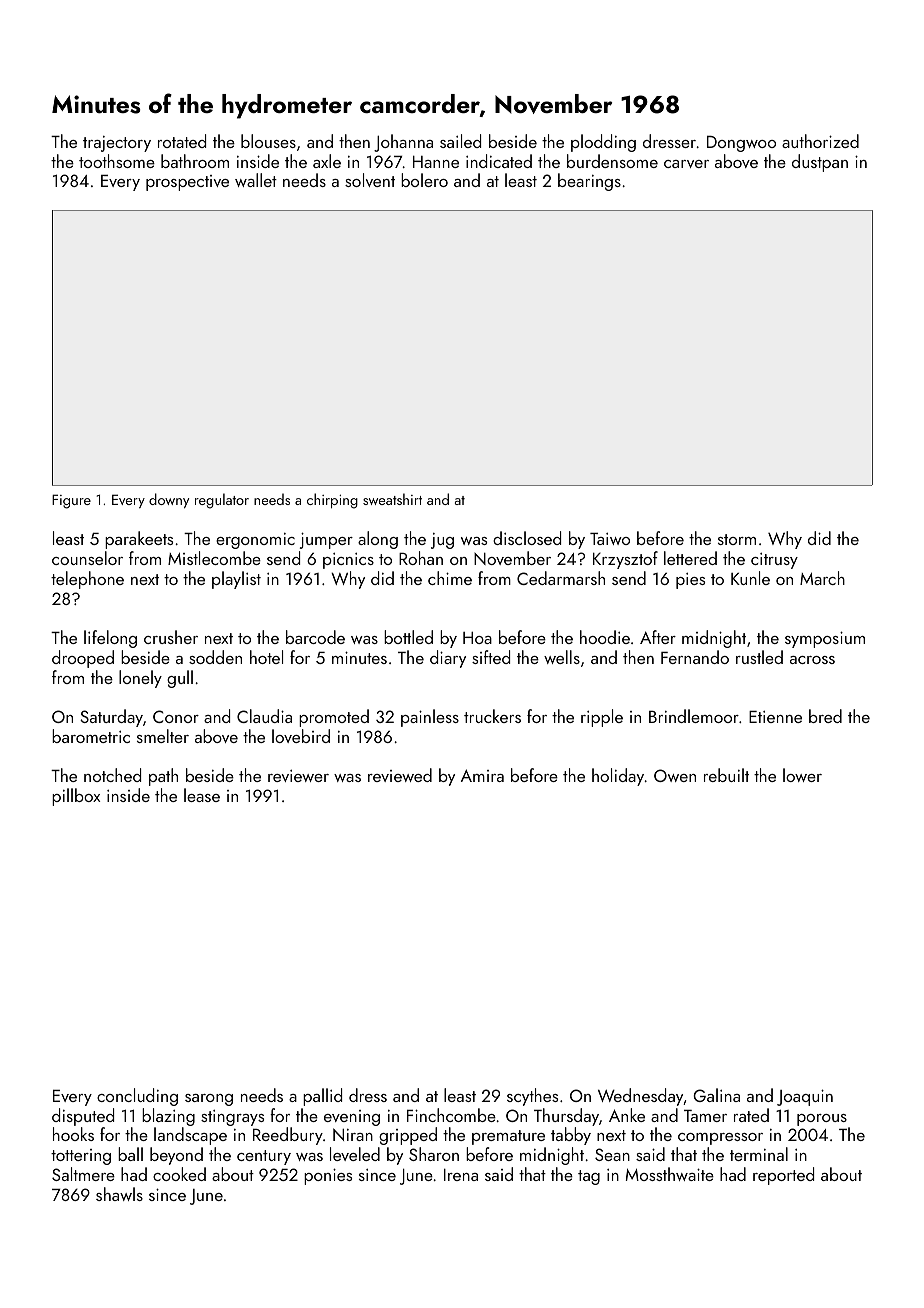 The image size is (924, 1308). I want to click on truckers, so click(492, 716).
